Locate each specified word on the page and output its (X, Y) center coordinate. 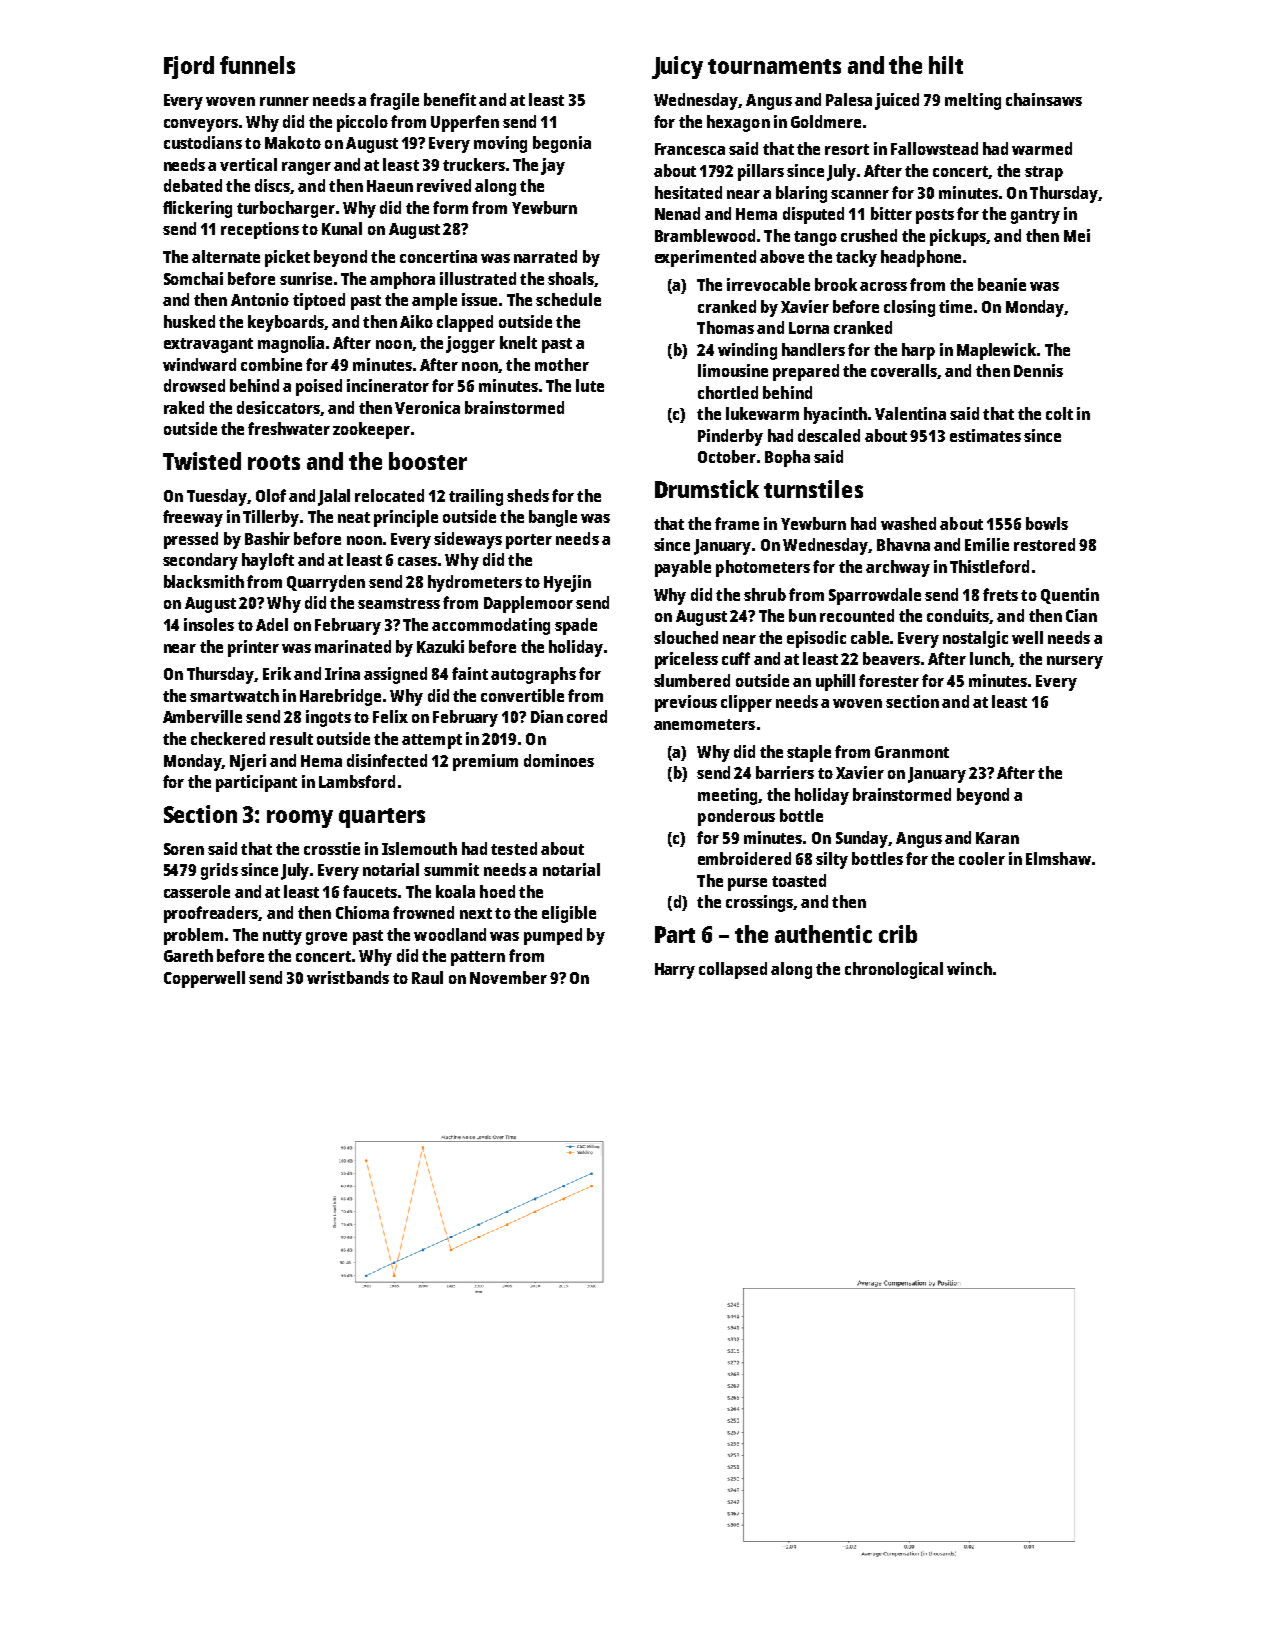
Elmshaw (1058, 858)
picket (287, 258)
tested (514, 848)
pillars (761, 172)
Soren (184, 849)
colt (1059, 413)
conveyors (201, 125)
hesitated (688, 192)
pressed (191, 540)
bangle (553, 518)
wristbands (348, 977)
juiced (897, 101)
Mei (1077, 235)
